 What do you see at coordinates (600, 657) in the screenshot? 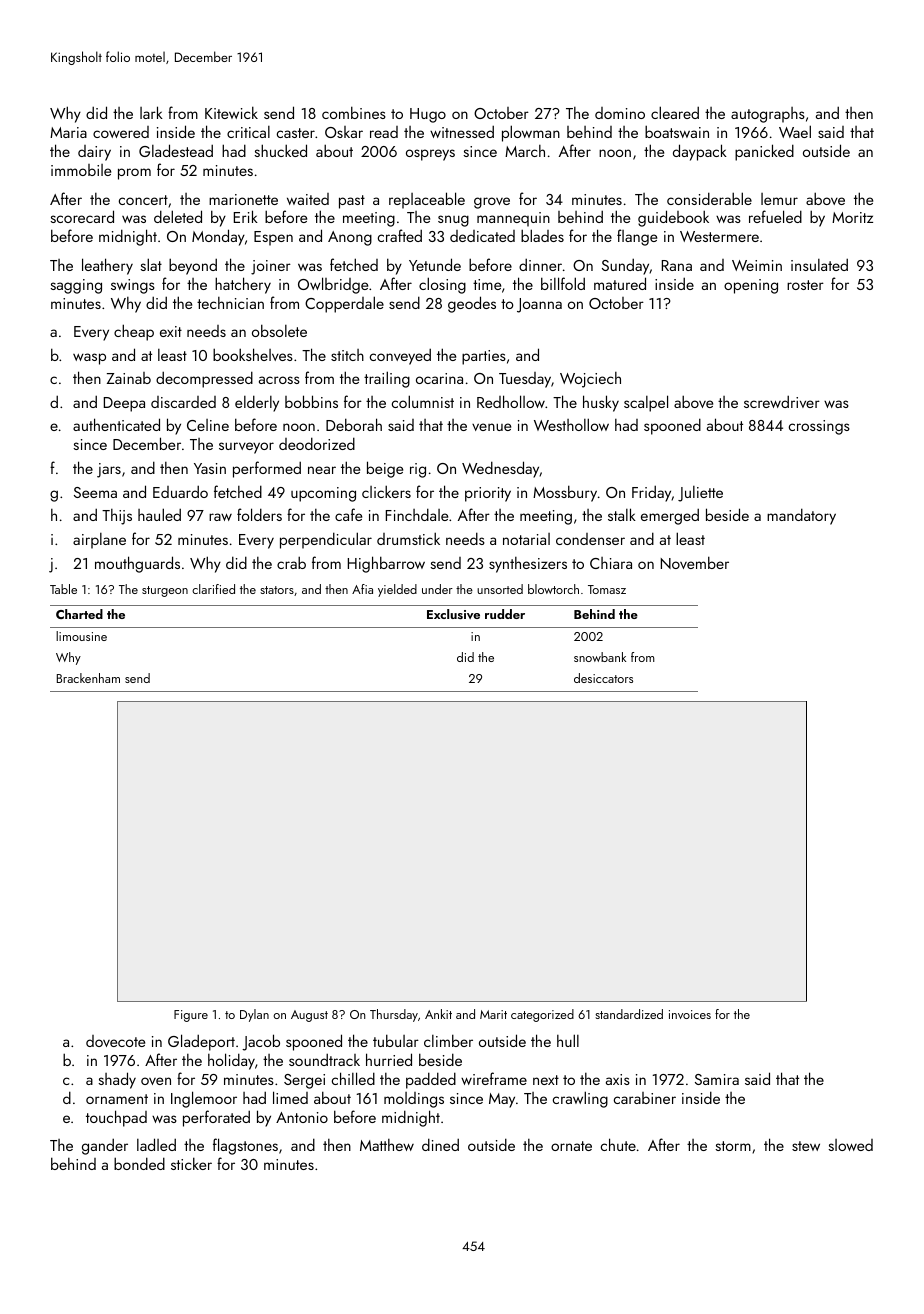
I see `snowbank` at bounding box center [600, 657].
